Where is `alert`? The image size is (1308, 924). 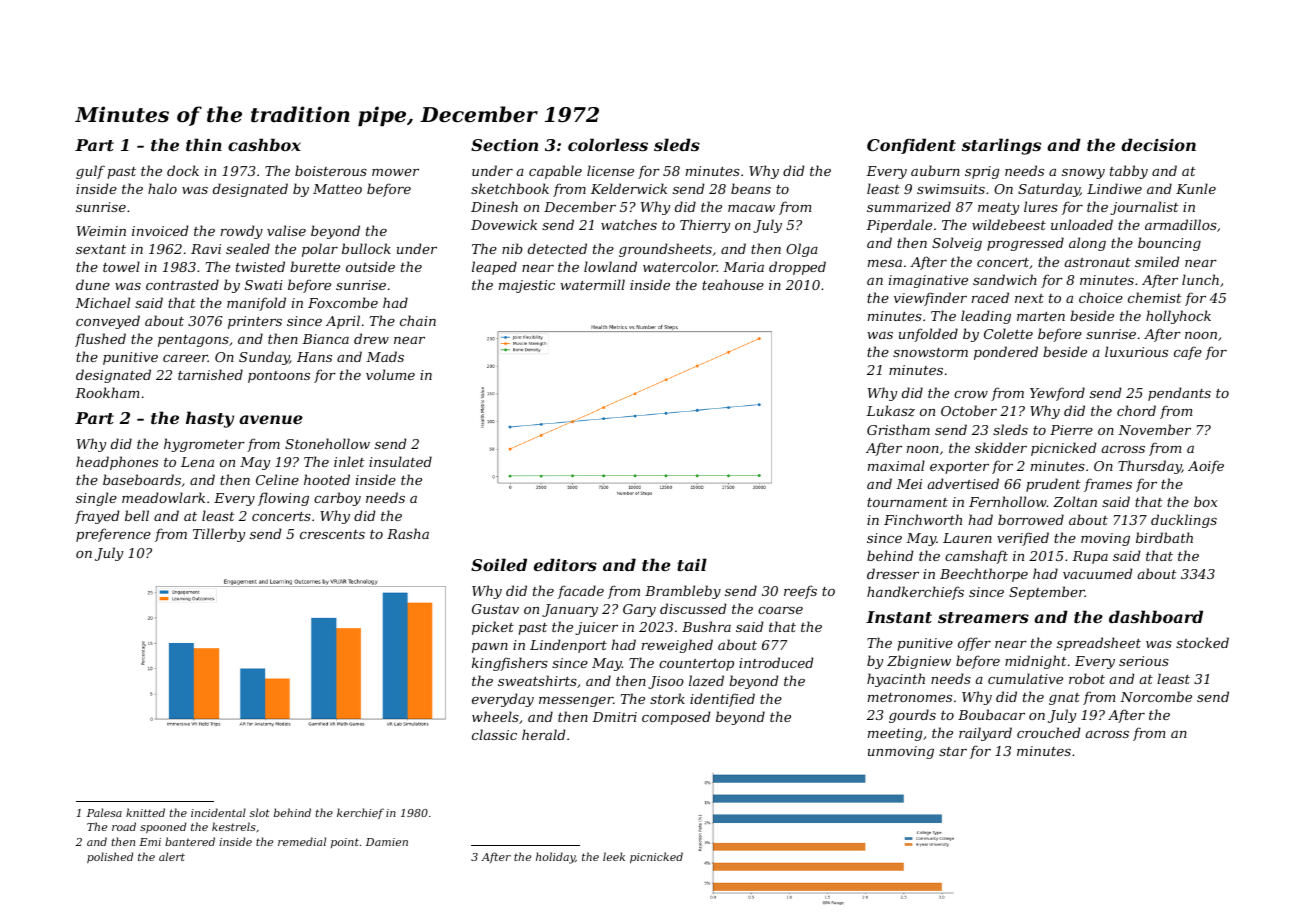 alert is located at coordinates (172, 856).
